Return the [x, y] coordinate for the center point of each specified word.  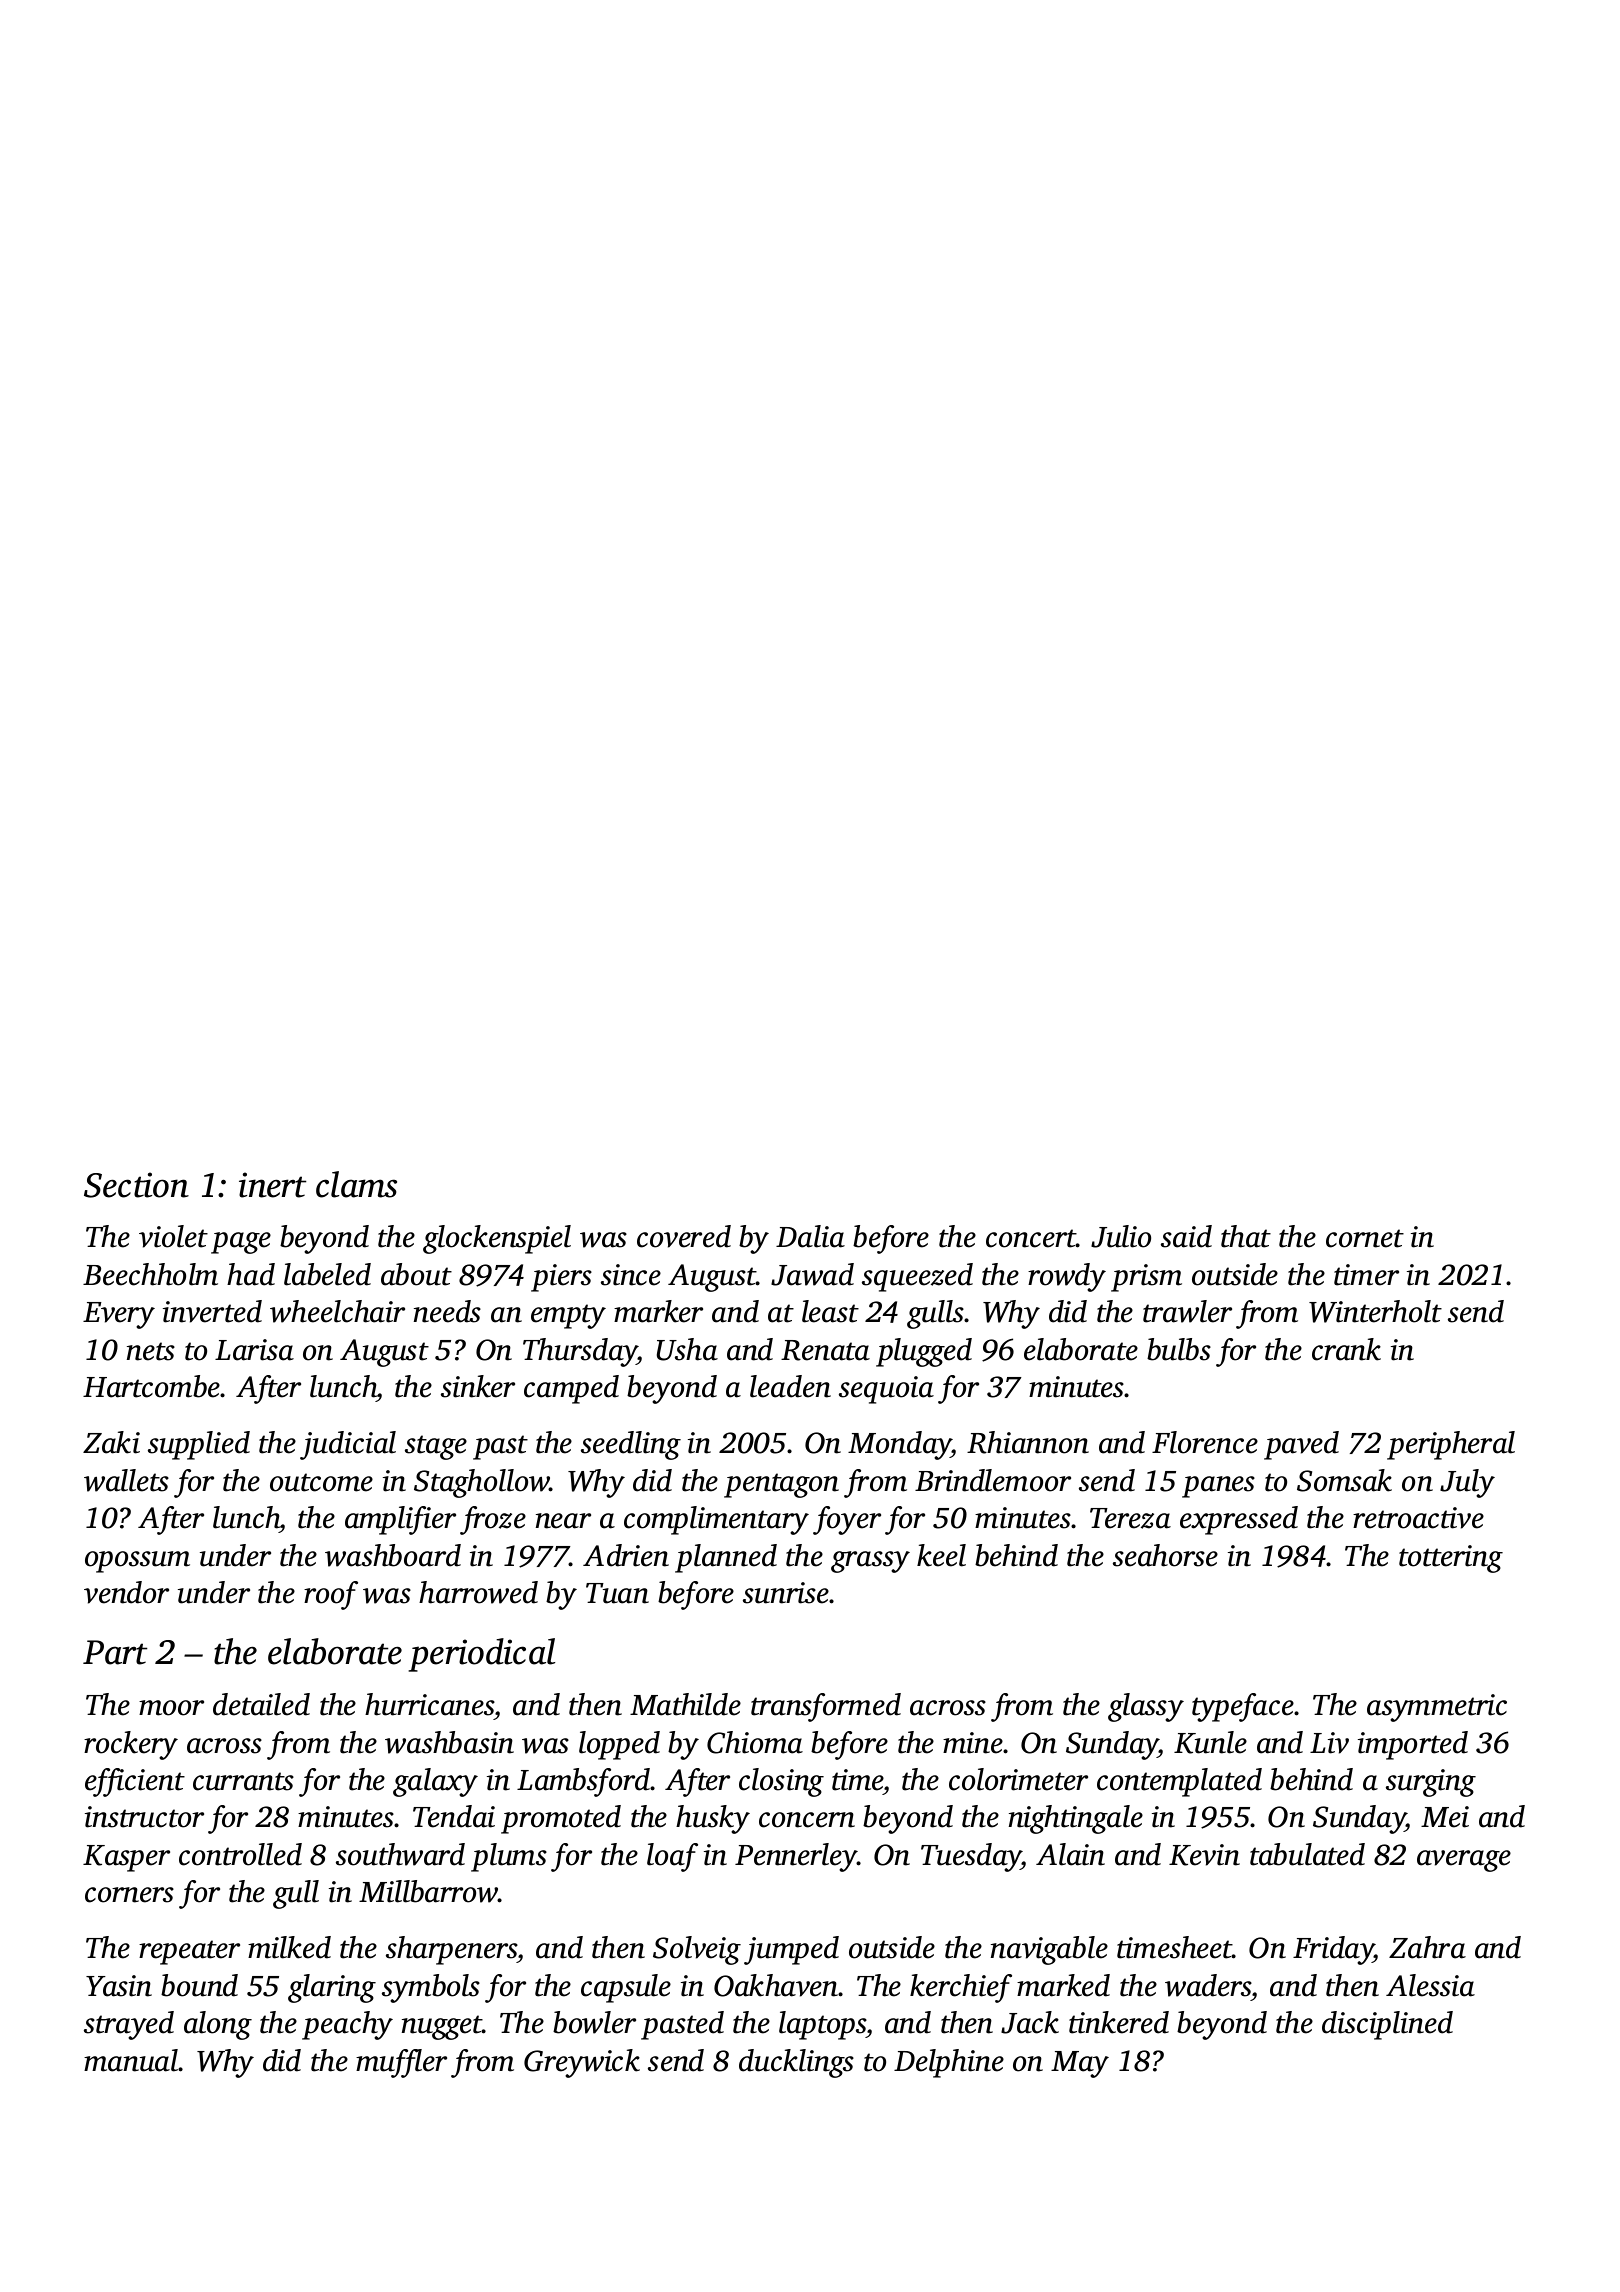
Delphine [949, 2063]
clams [356, 1184]
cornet [1365, 1238]
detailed [261, 1704]
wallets [126, 1480]
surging [1431, 1783]
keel [941, 1555]
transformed [826, 1707]
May [1080, 2064]
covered [684, 1236]
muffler [401, 2063]
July [1467, 1483]
